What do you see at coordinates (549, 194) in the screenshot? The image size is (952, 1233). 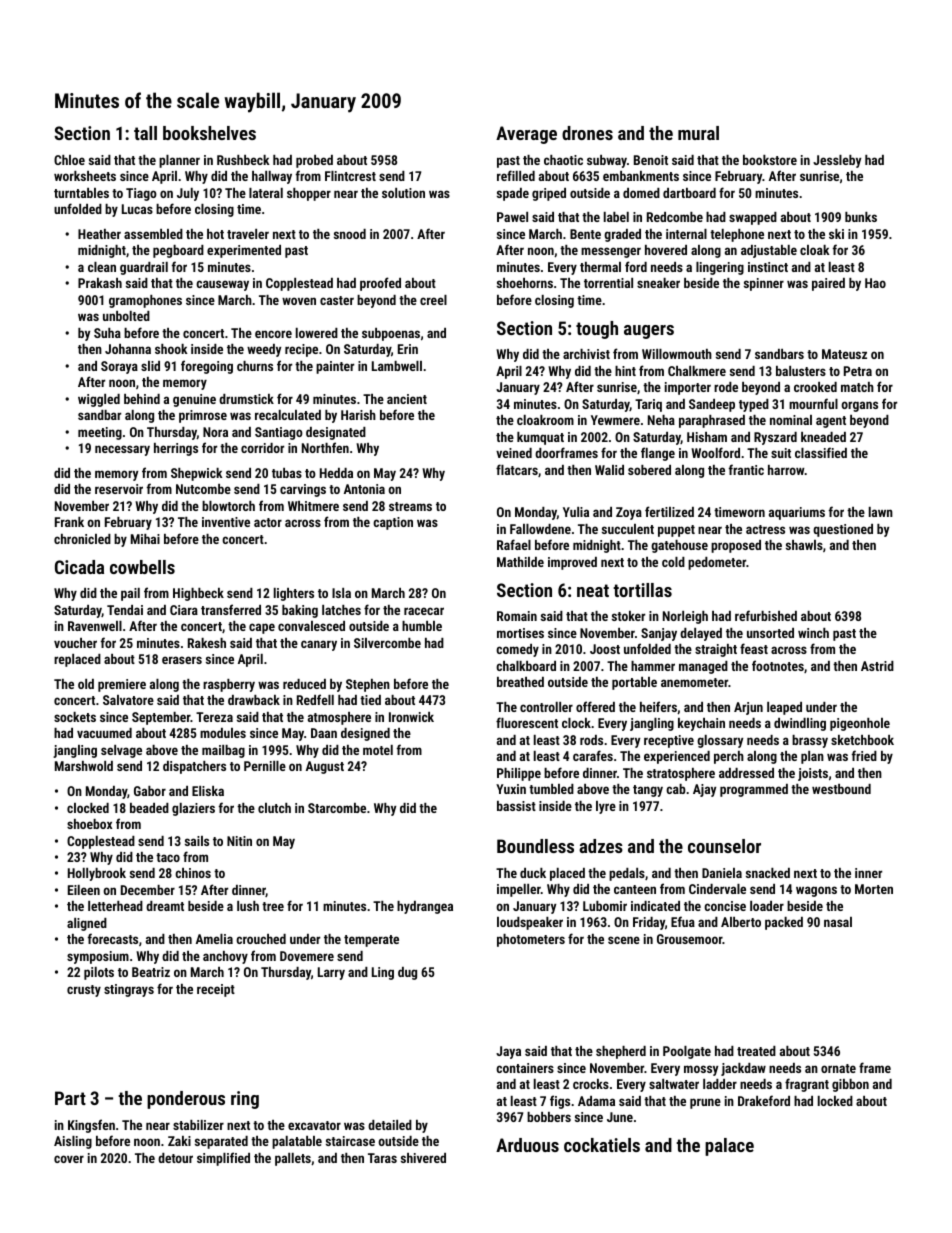 I see `griped` at bounding box center [549, 194].
